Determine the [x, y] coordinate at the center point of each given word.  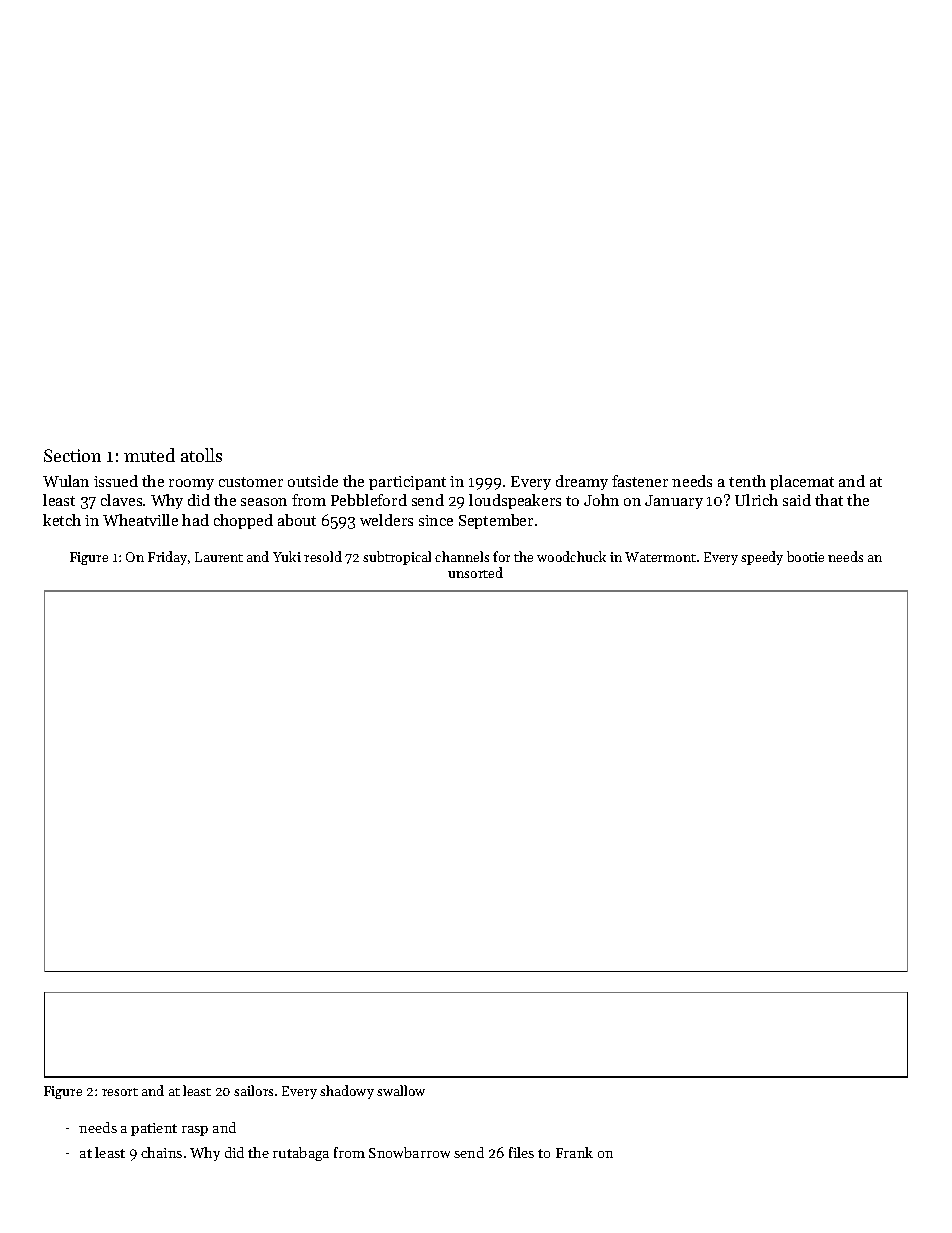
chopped [243, 521]
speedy [762, 558]
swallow [401, 1090]
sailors [253, 1090]
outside [313, 481]
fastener [640, 481]
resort [120, 1092]
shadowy [347, 1092]
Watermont [660, 557]
